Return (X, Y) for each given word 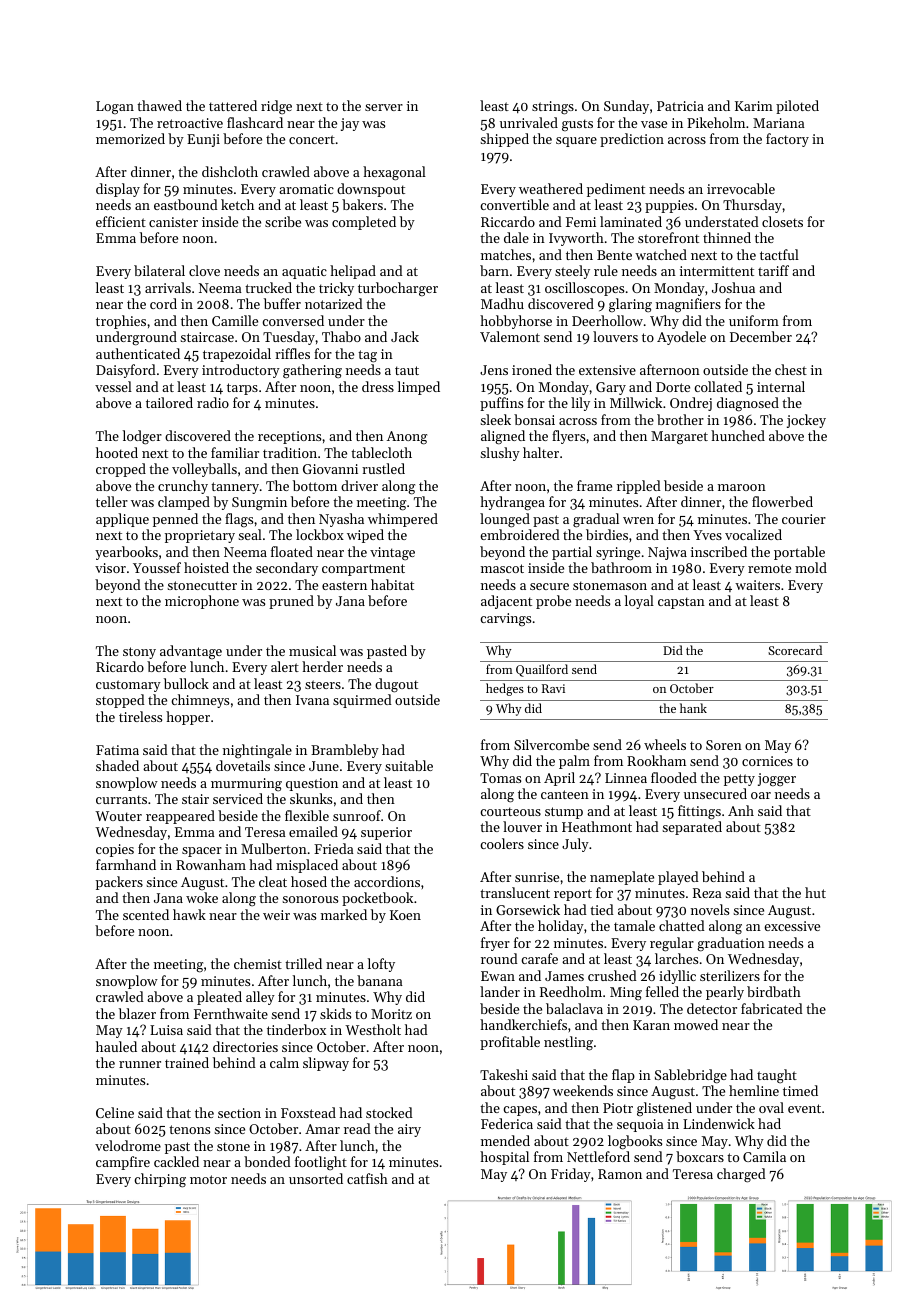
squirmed (362, 701)
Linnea (626, 778)
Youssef (157, 567)
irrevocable (741, 188)
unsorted (316, 1178)
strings (553, 108)
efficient (121, 221)
